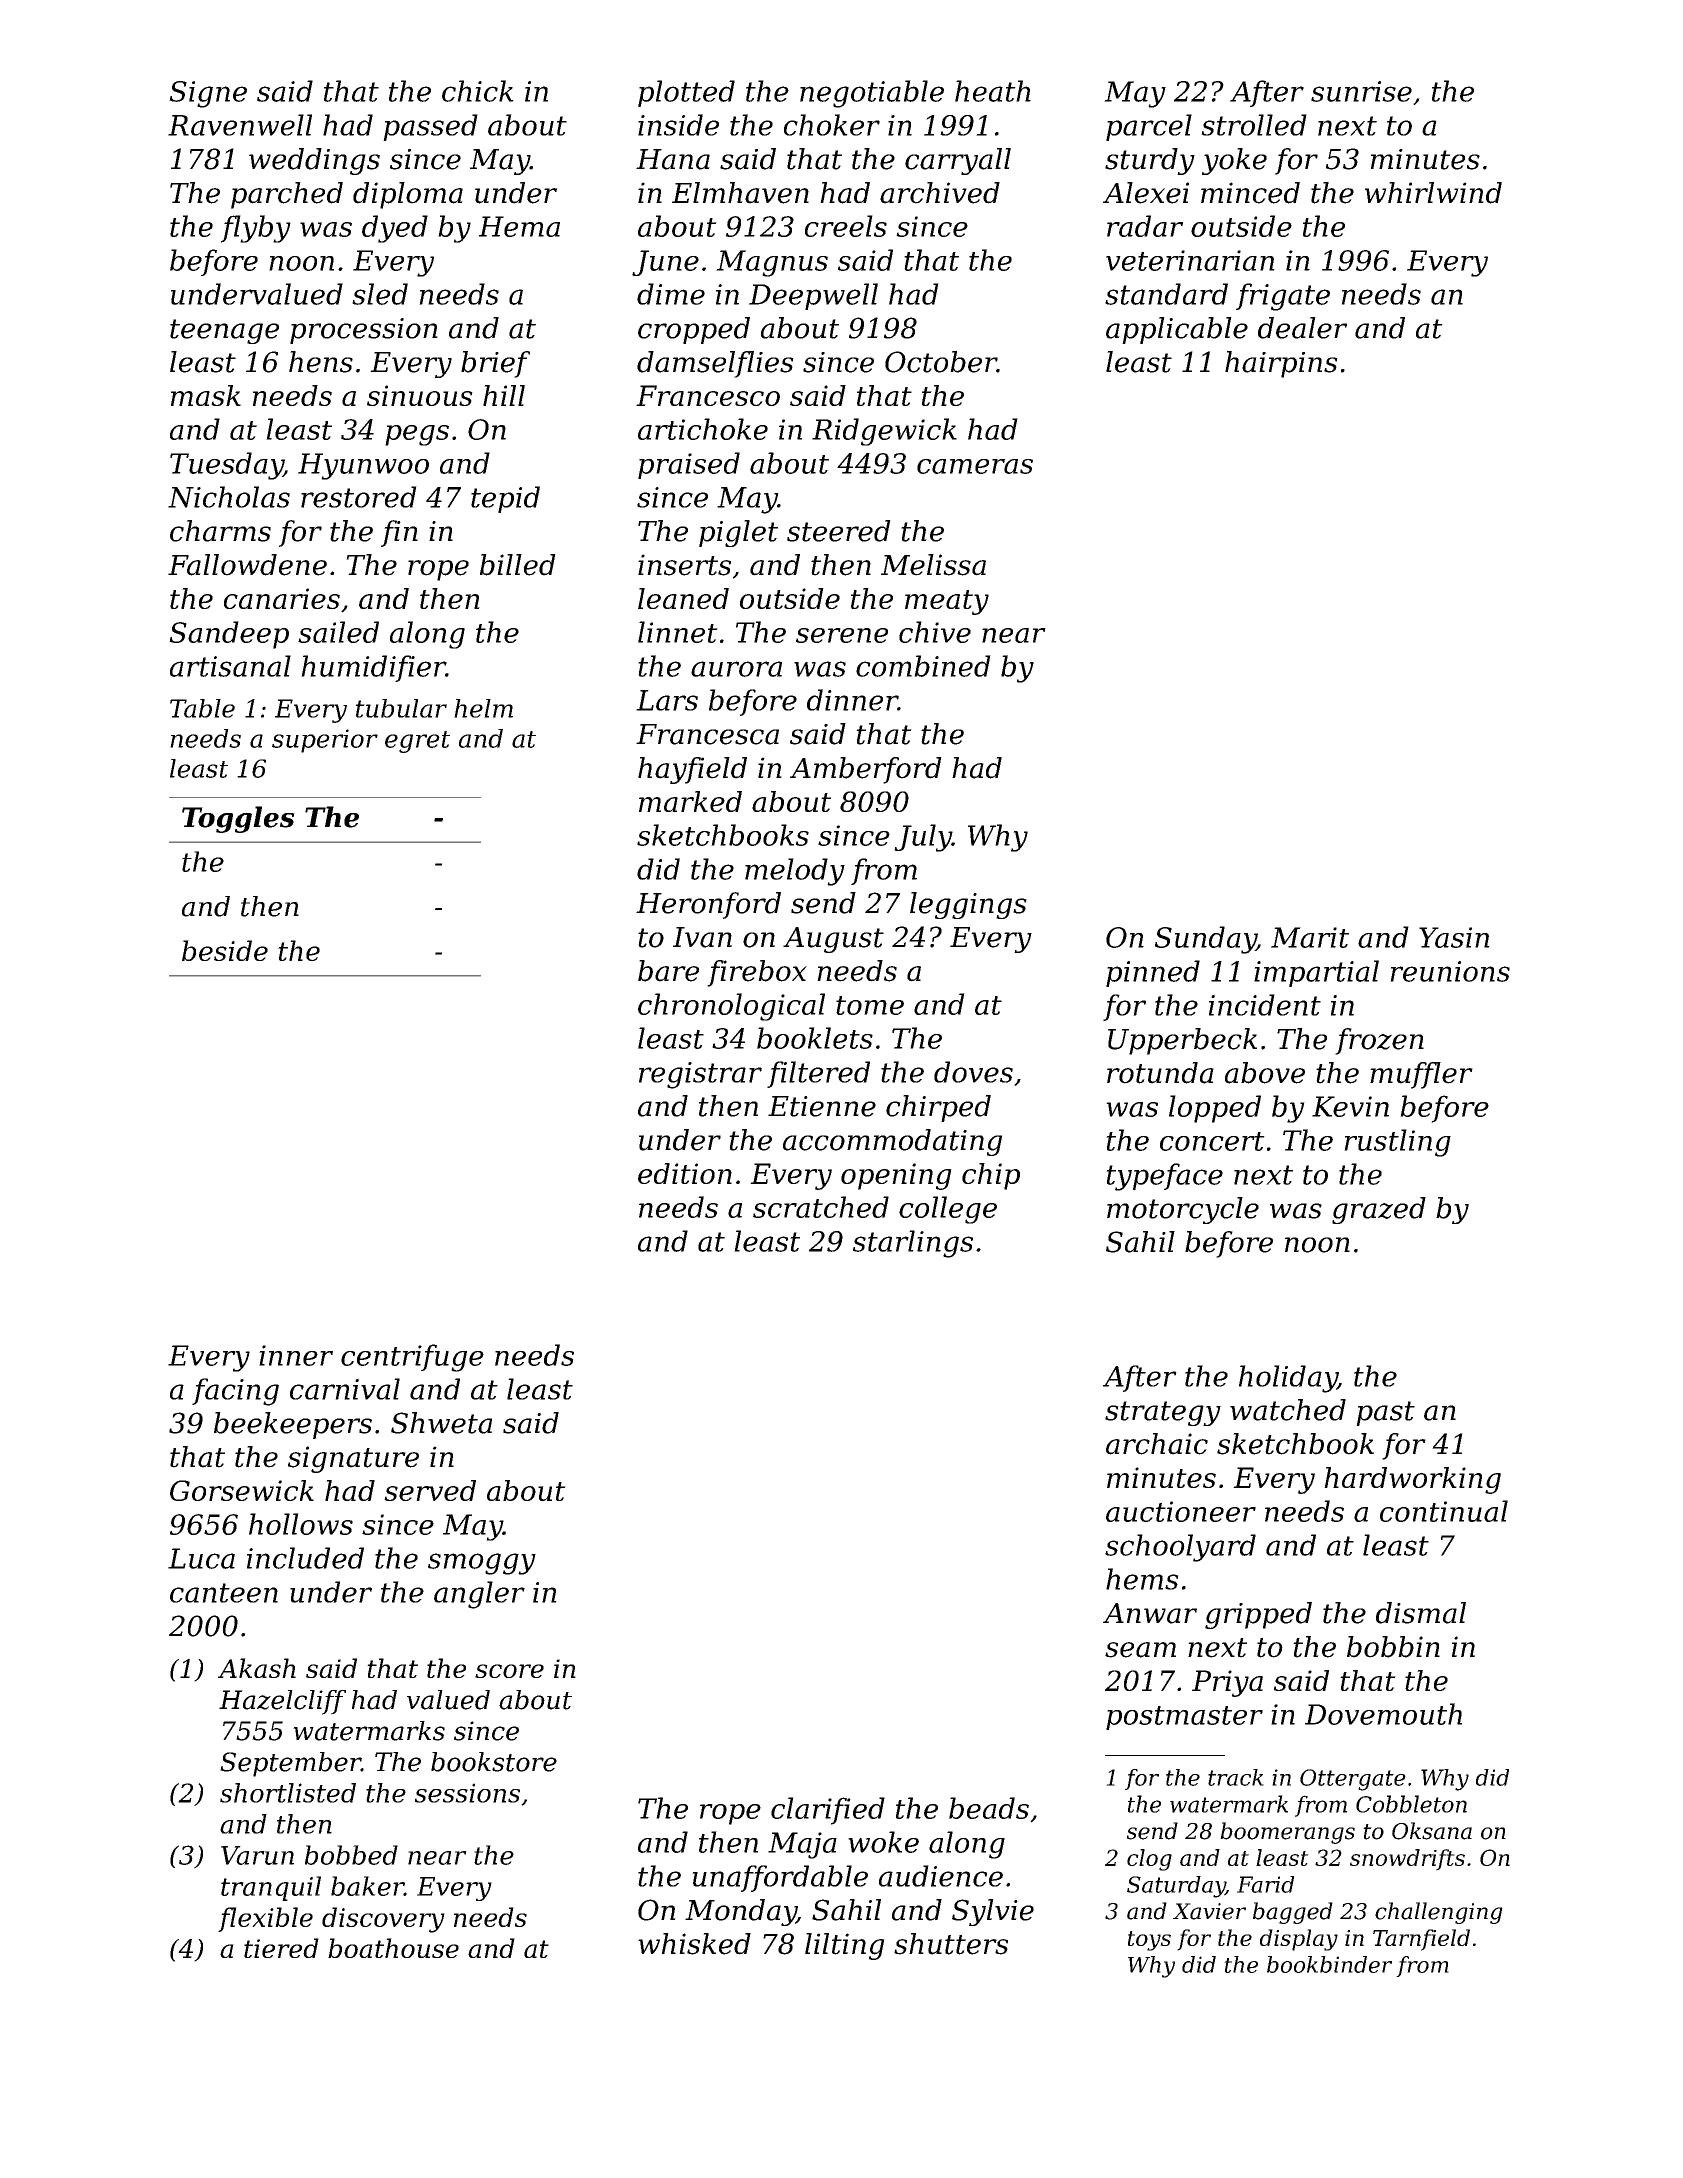 This image has width=1683, height=2178. What do you see at coordinates (1212, 1141) in the image?
I see `concert` at bounding box center [1212, 1141].
